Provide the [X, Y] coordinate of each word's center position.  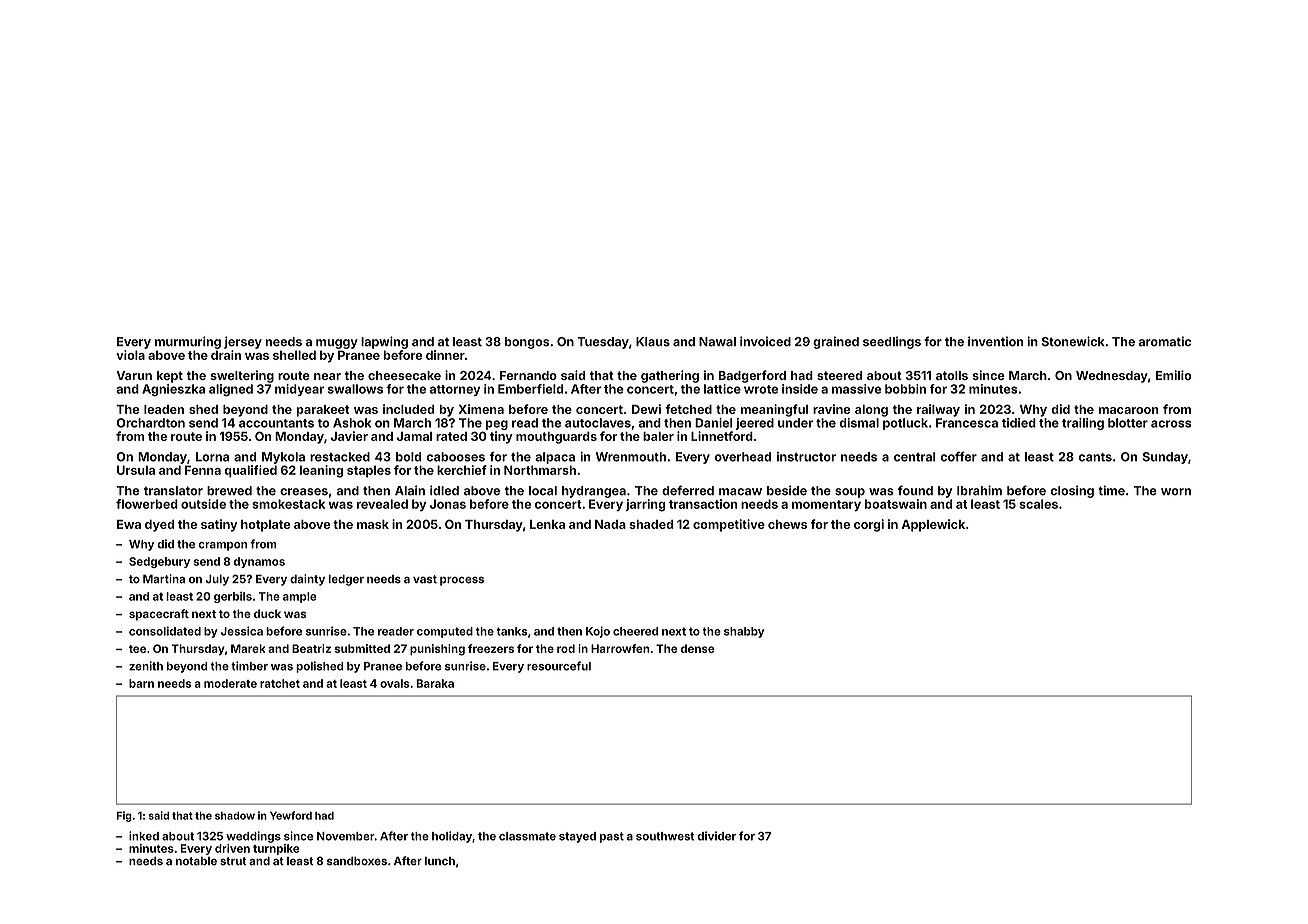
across [1171, 424]
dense [698, 648]
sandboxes [357, 861]
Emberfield [530, 389]
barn [141, 683]
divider [716, 836]
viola [130, 355]
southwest [665, 836]
